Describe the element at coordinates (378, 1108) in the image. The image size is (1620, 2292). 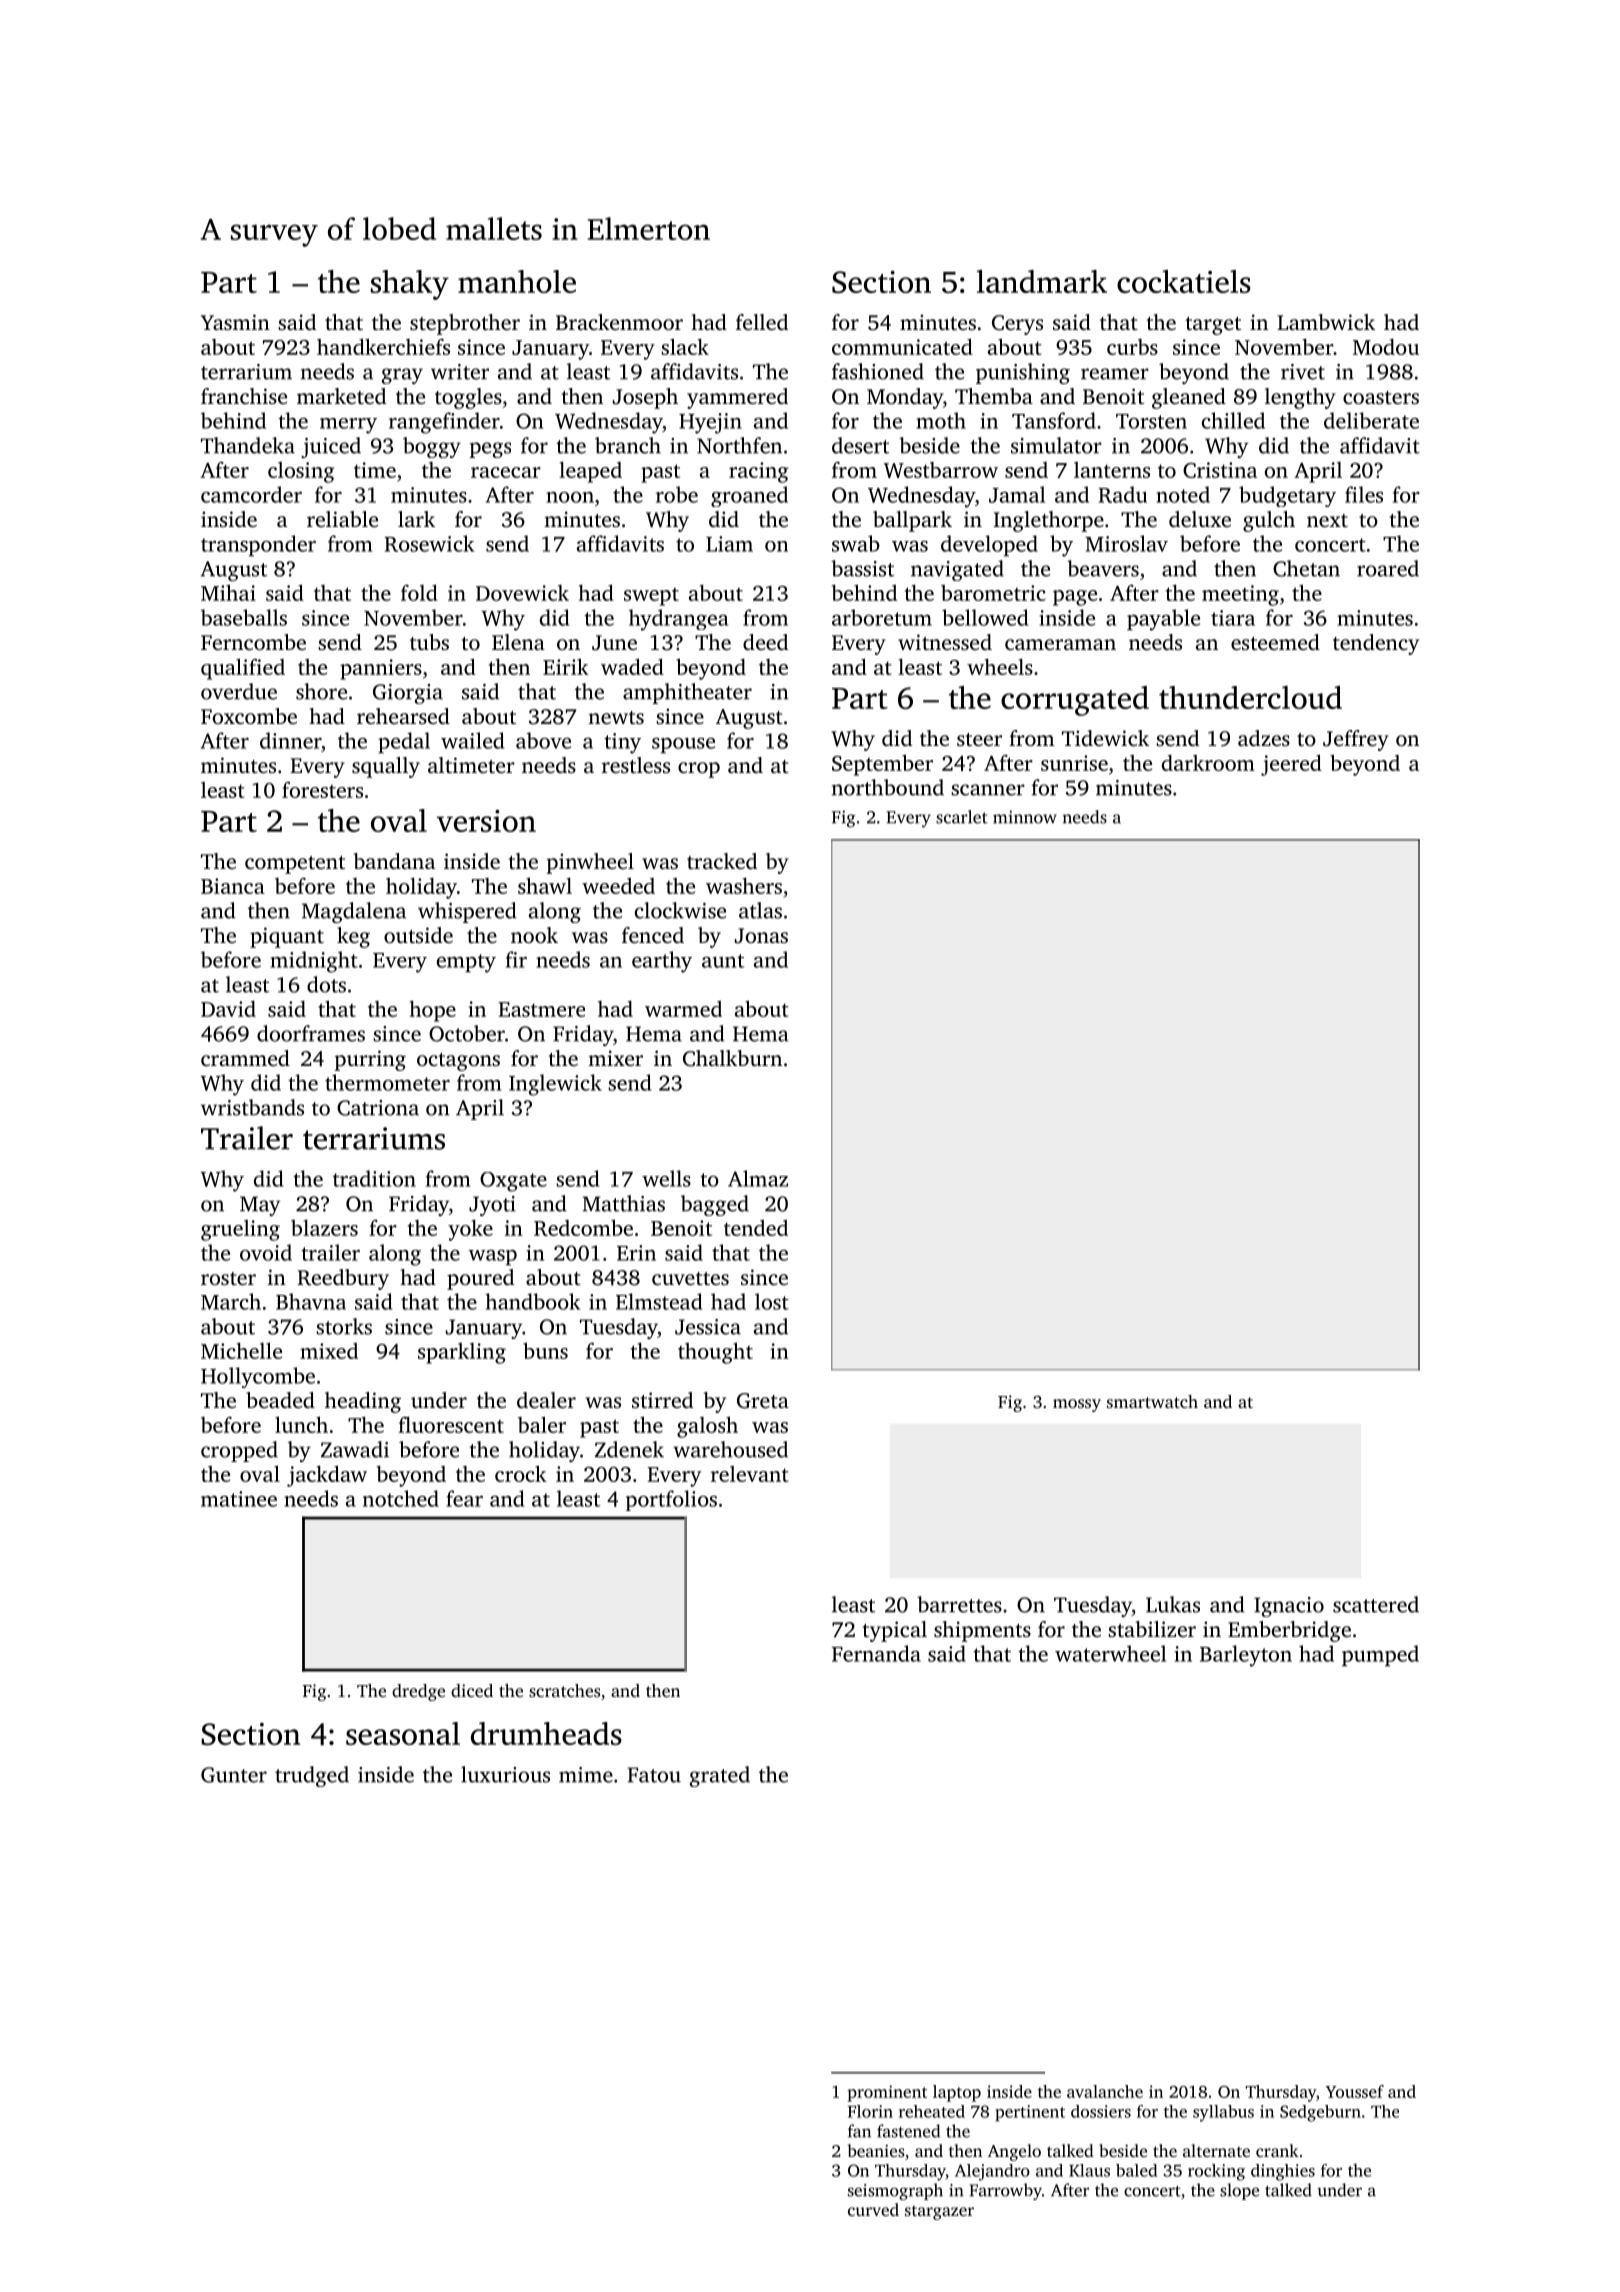
I see `Catriona` at that location.
